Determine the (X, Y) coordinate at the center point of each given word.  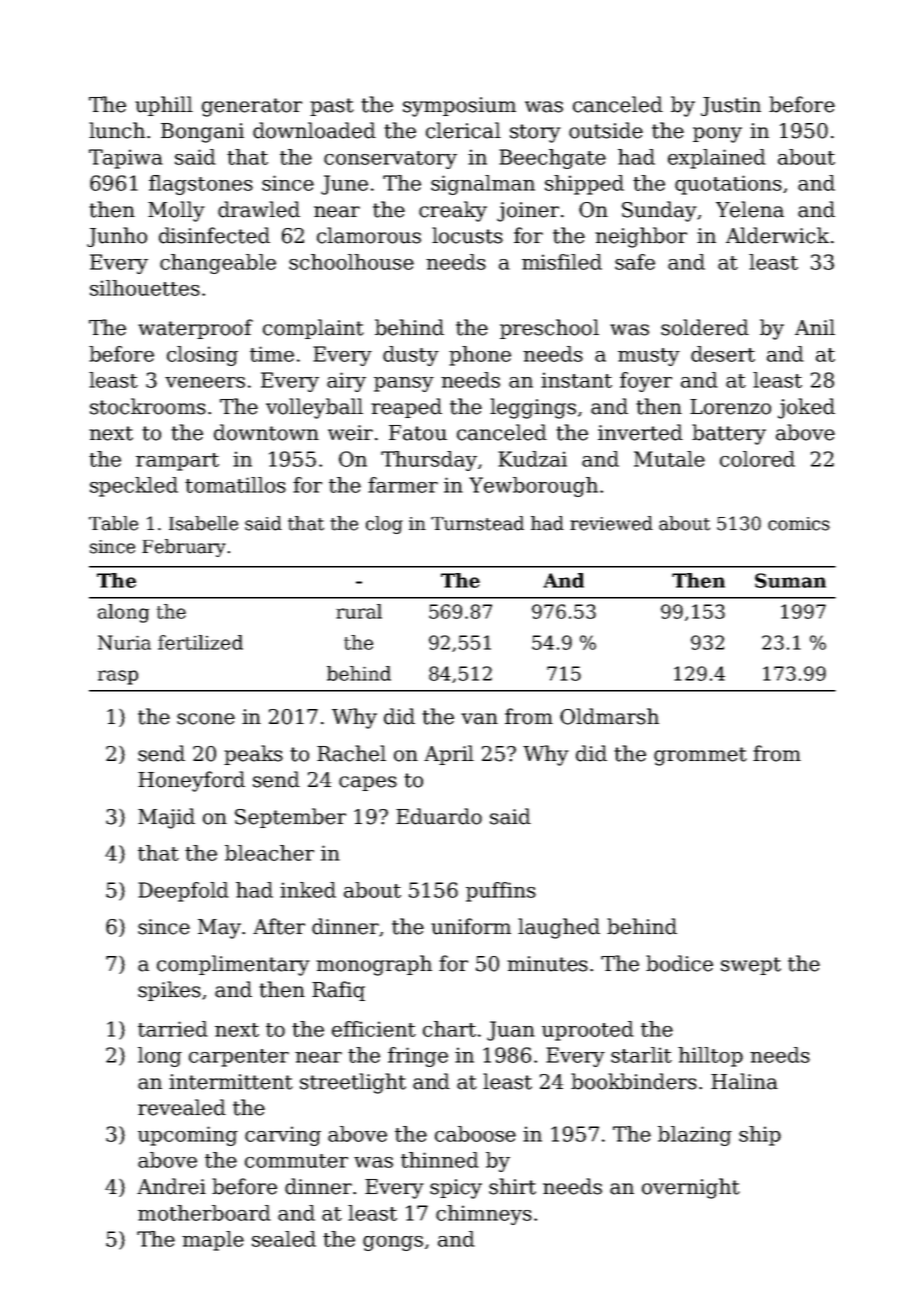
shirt (512, 1186)
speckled (134, 487)
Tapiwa (126, 159)
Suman (790, 580)
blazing (695, 1136)
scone (206, 719)
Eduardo (439, 816)
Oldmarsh (609, 716)
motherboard (204, 1213)
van (479, 719)
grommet (700, 756)
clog (384, 525)
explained (717, 159)
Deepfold (183, 892)
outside (606, 130)
